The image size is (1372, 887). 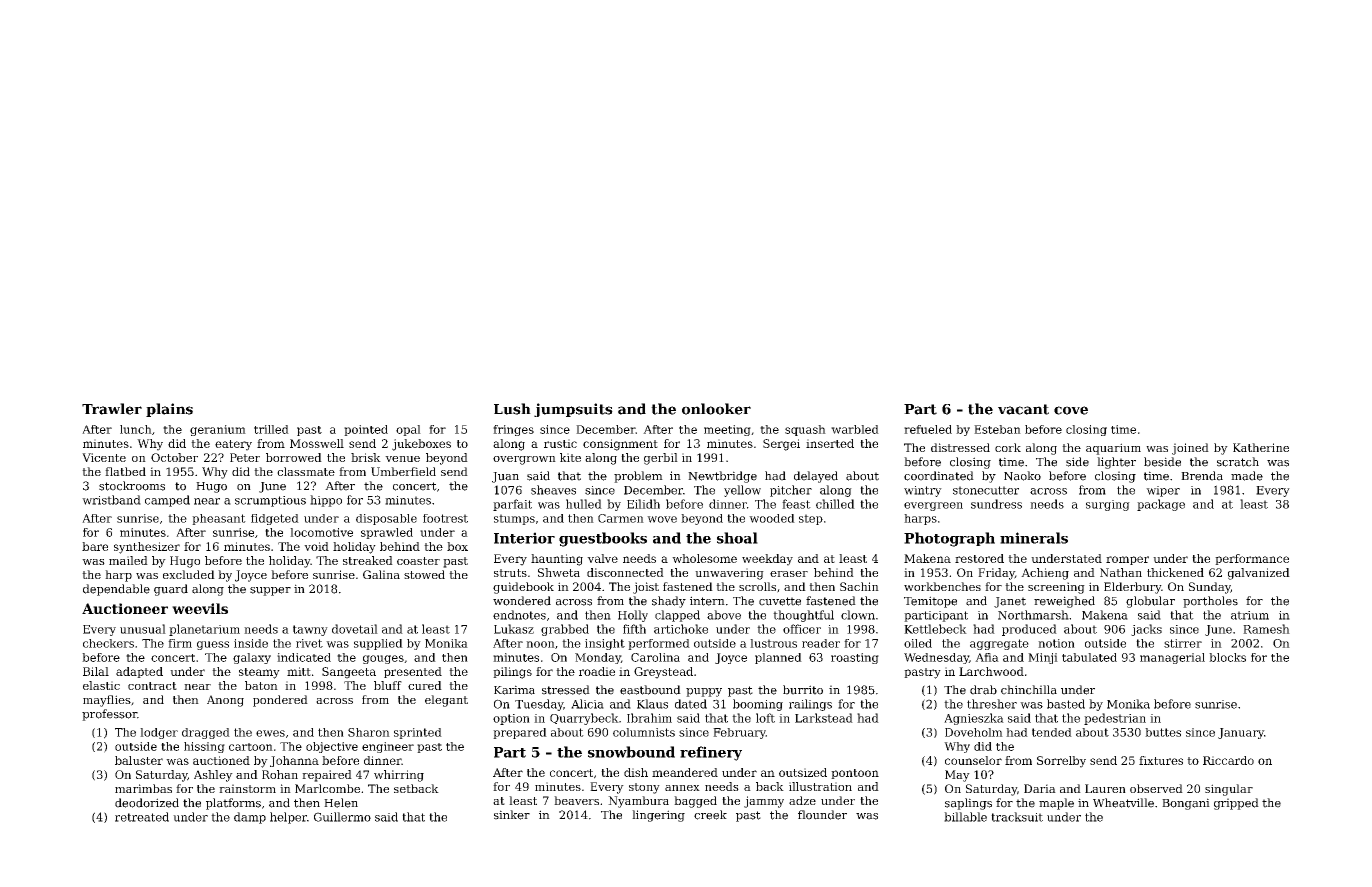 What do you see at coordinates (1250, 615) in the document?
I see `atrium` at bounding box center [1250, 615].
